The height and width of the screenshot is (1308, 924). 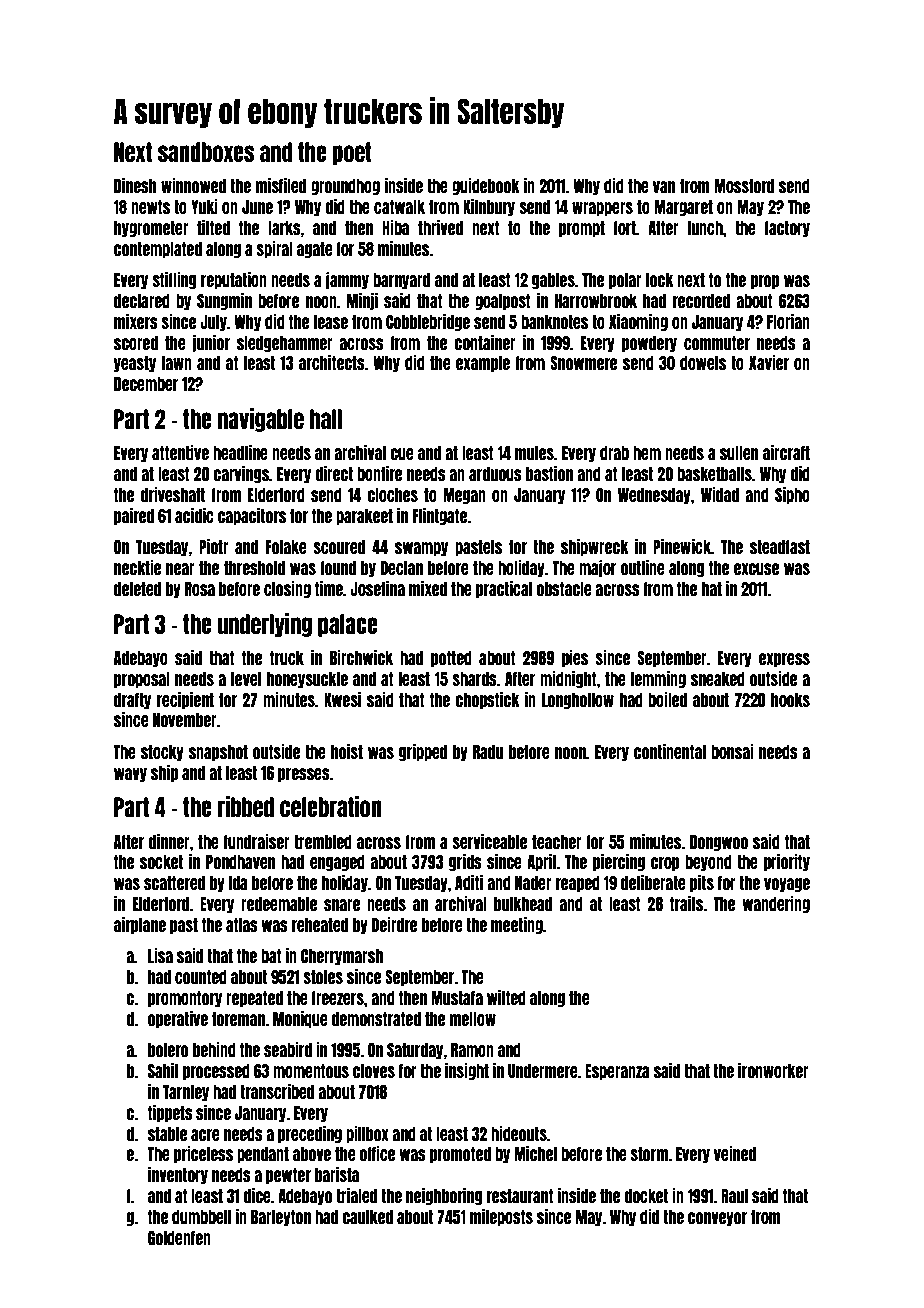 I want to click on mileposts, so click(x=501, y=1217).
